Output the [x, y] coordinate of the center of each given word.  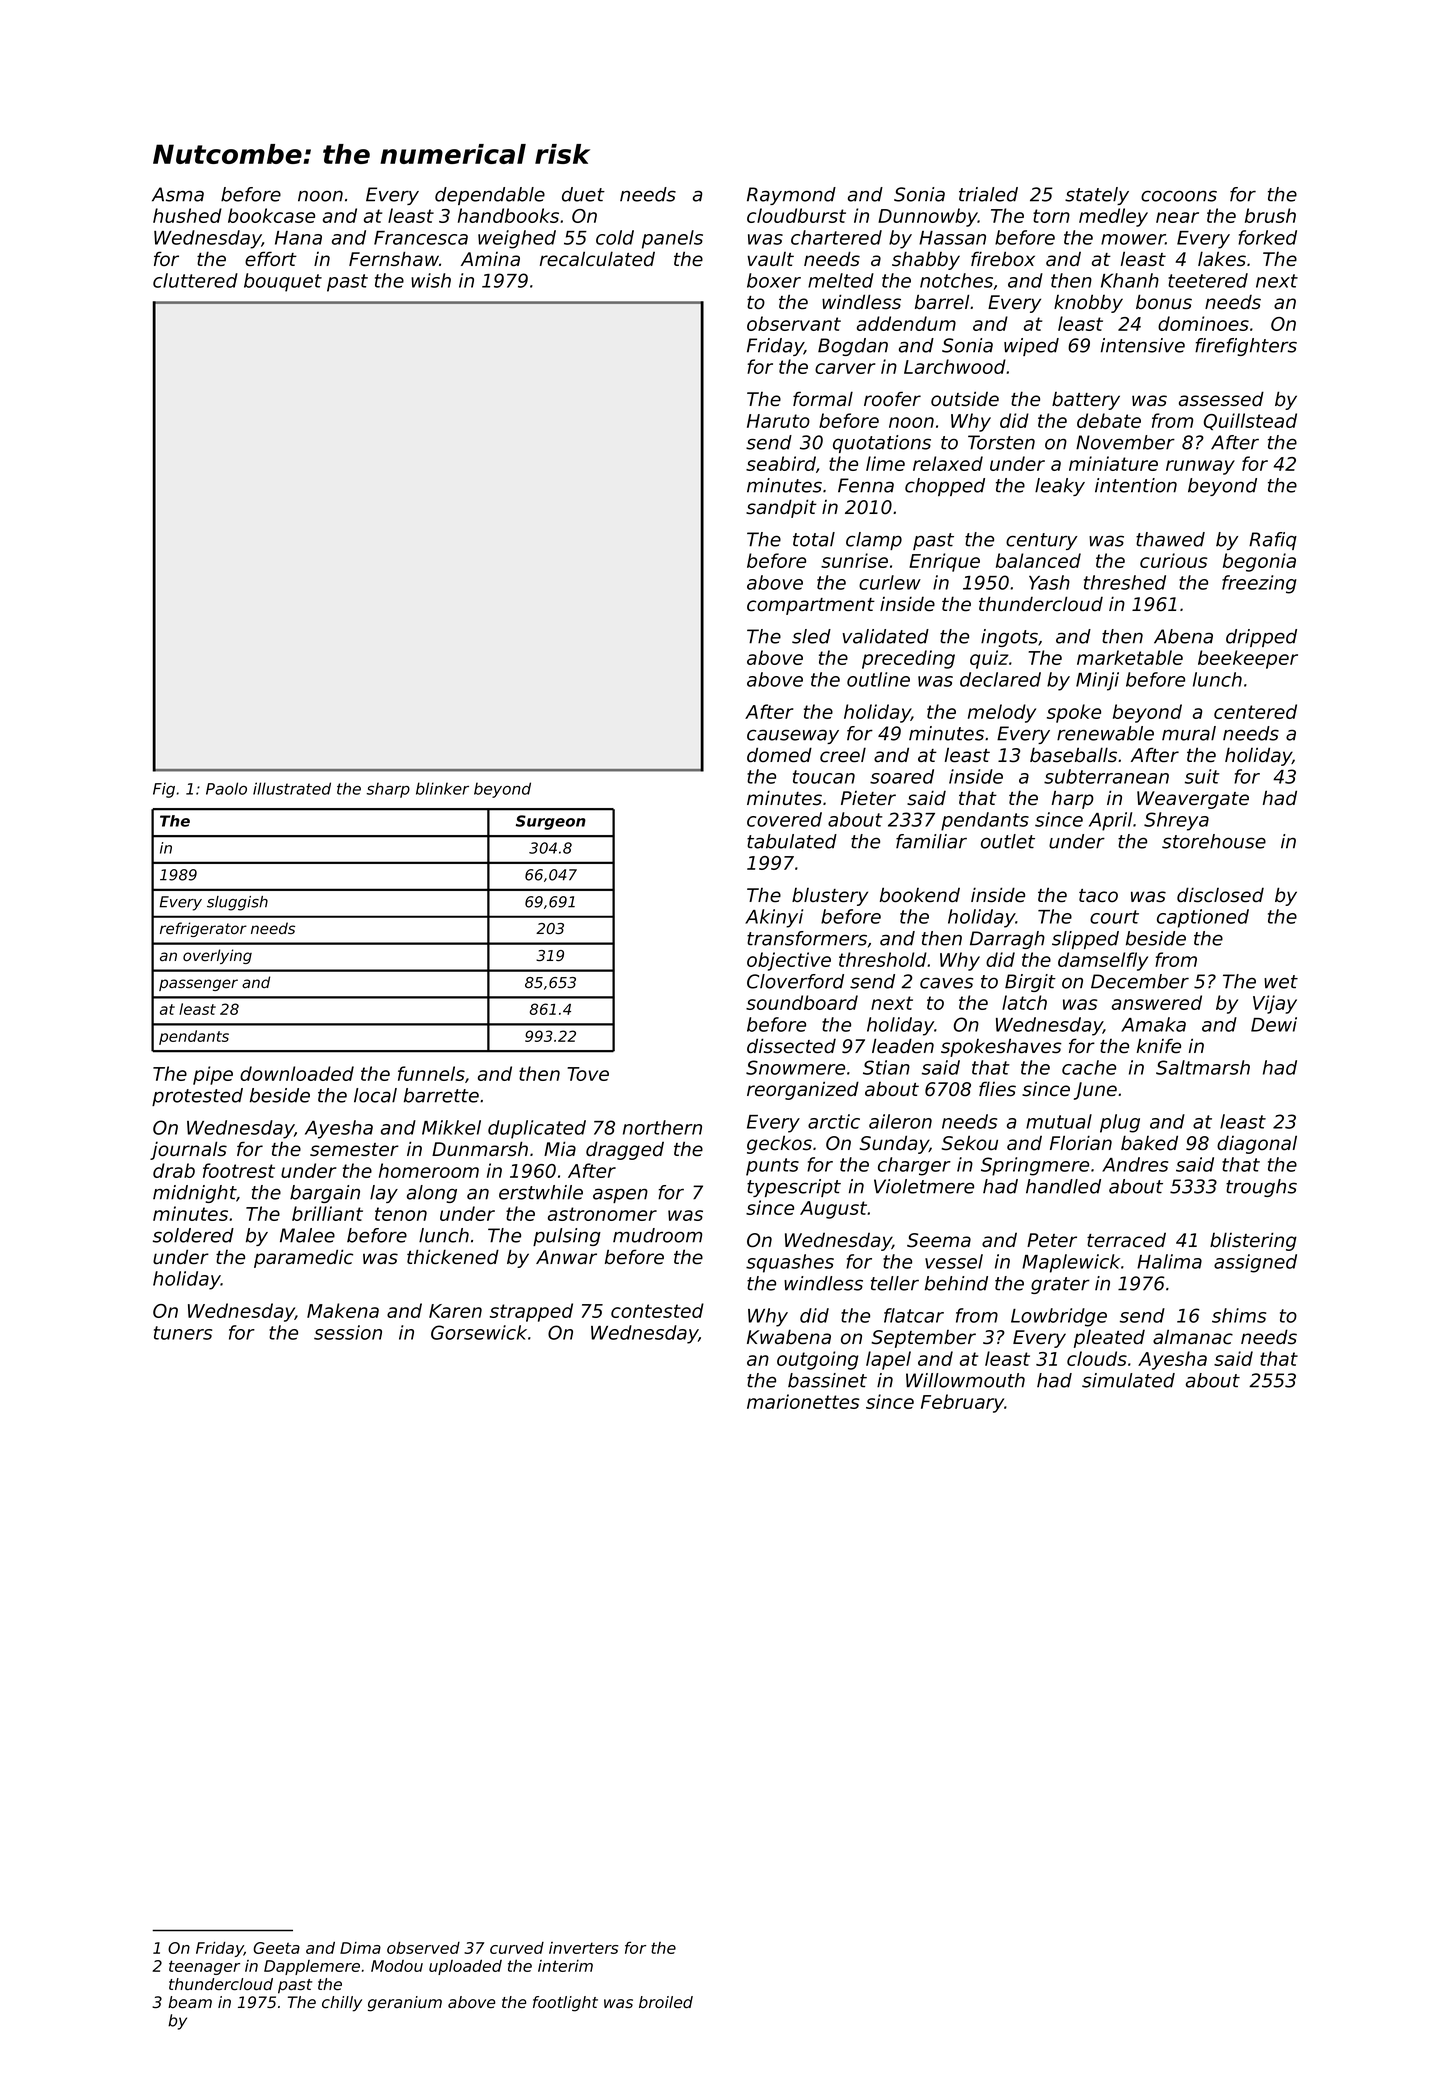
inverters [583, 1948]
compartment [811, 606]
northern [662, 1127]
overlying [217, 956]
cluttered [195, 280]
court [1114, 917]
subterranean [1106, 776]
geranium [405, 2004]
